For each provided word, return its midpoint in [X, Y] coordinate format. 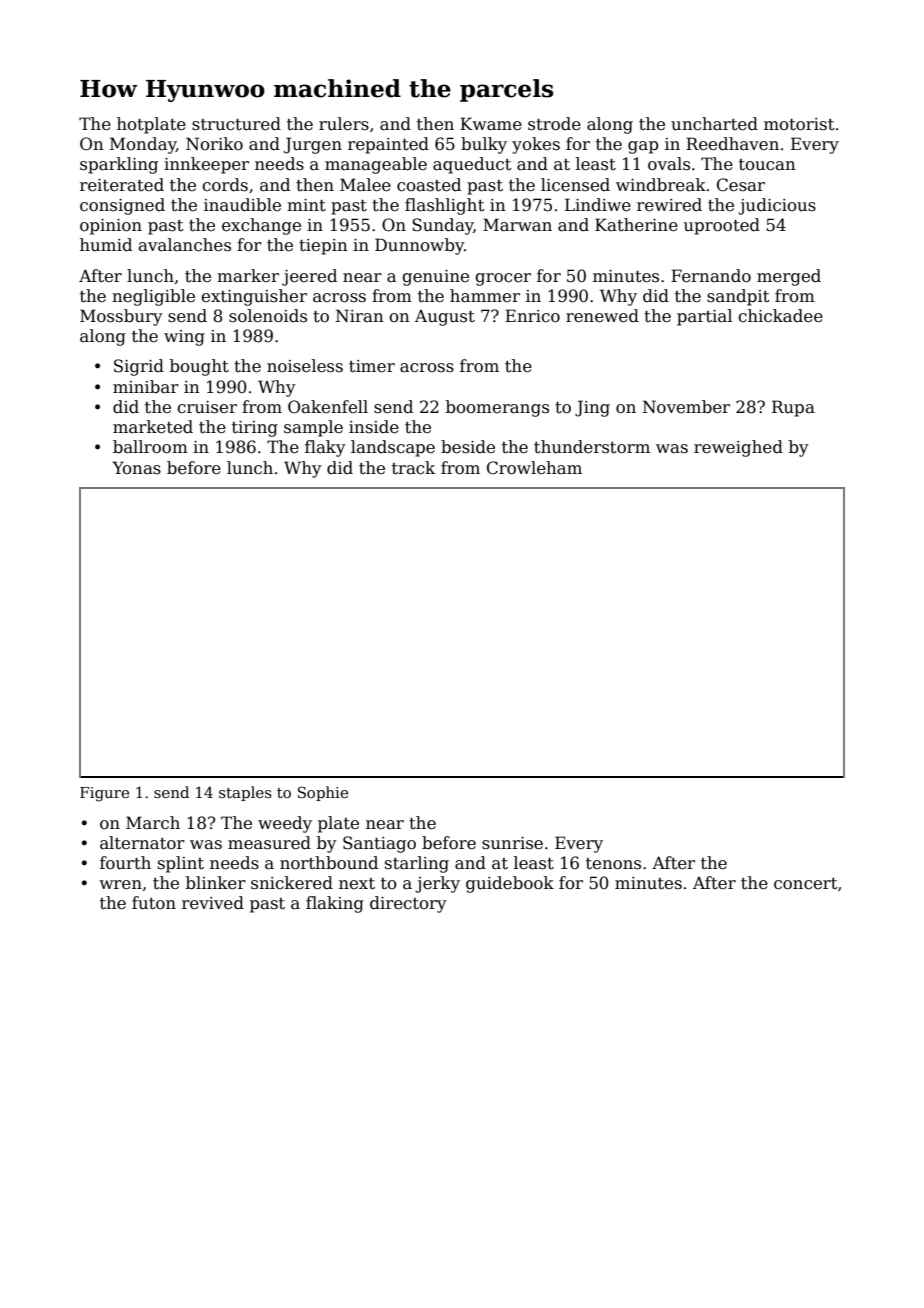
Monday [143, 145]
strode [554, 124]
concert [806, 884]
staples [245, 793]
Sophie [323, 793]
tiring [255, 429]
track [413, 468]
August [445, 318]
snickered [292, 883]
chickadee [780, 316]
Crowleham [534, 468]
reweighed [738, 448]
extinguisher [254, 297]
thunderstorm [592, 447]
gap [643, 147]
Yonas [136, 467]
